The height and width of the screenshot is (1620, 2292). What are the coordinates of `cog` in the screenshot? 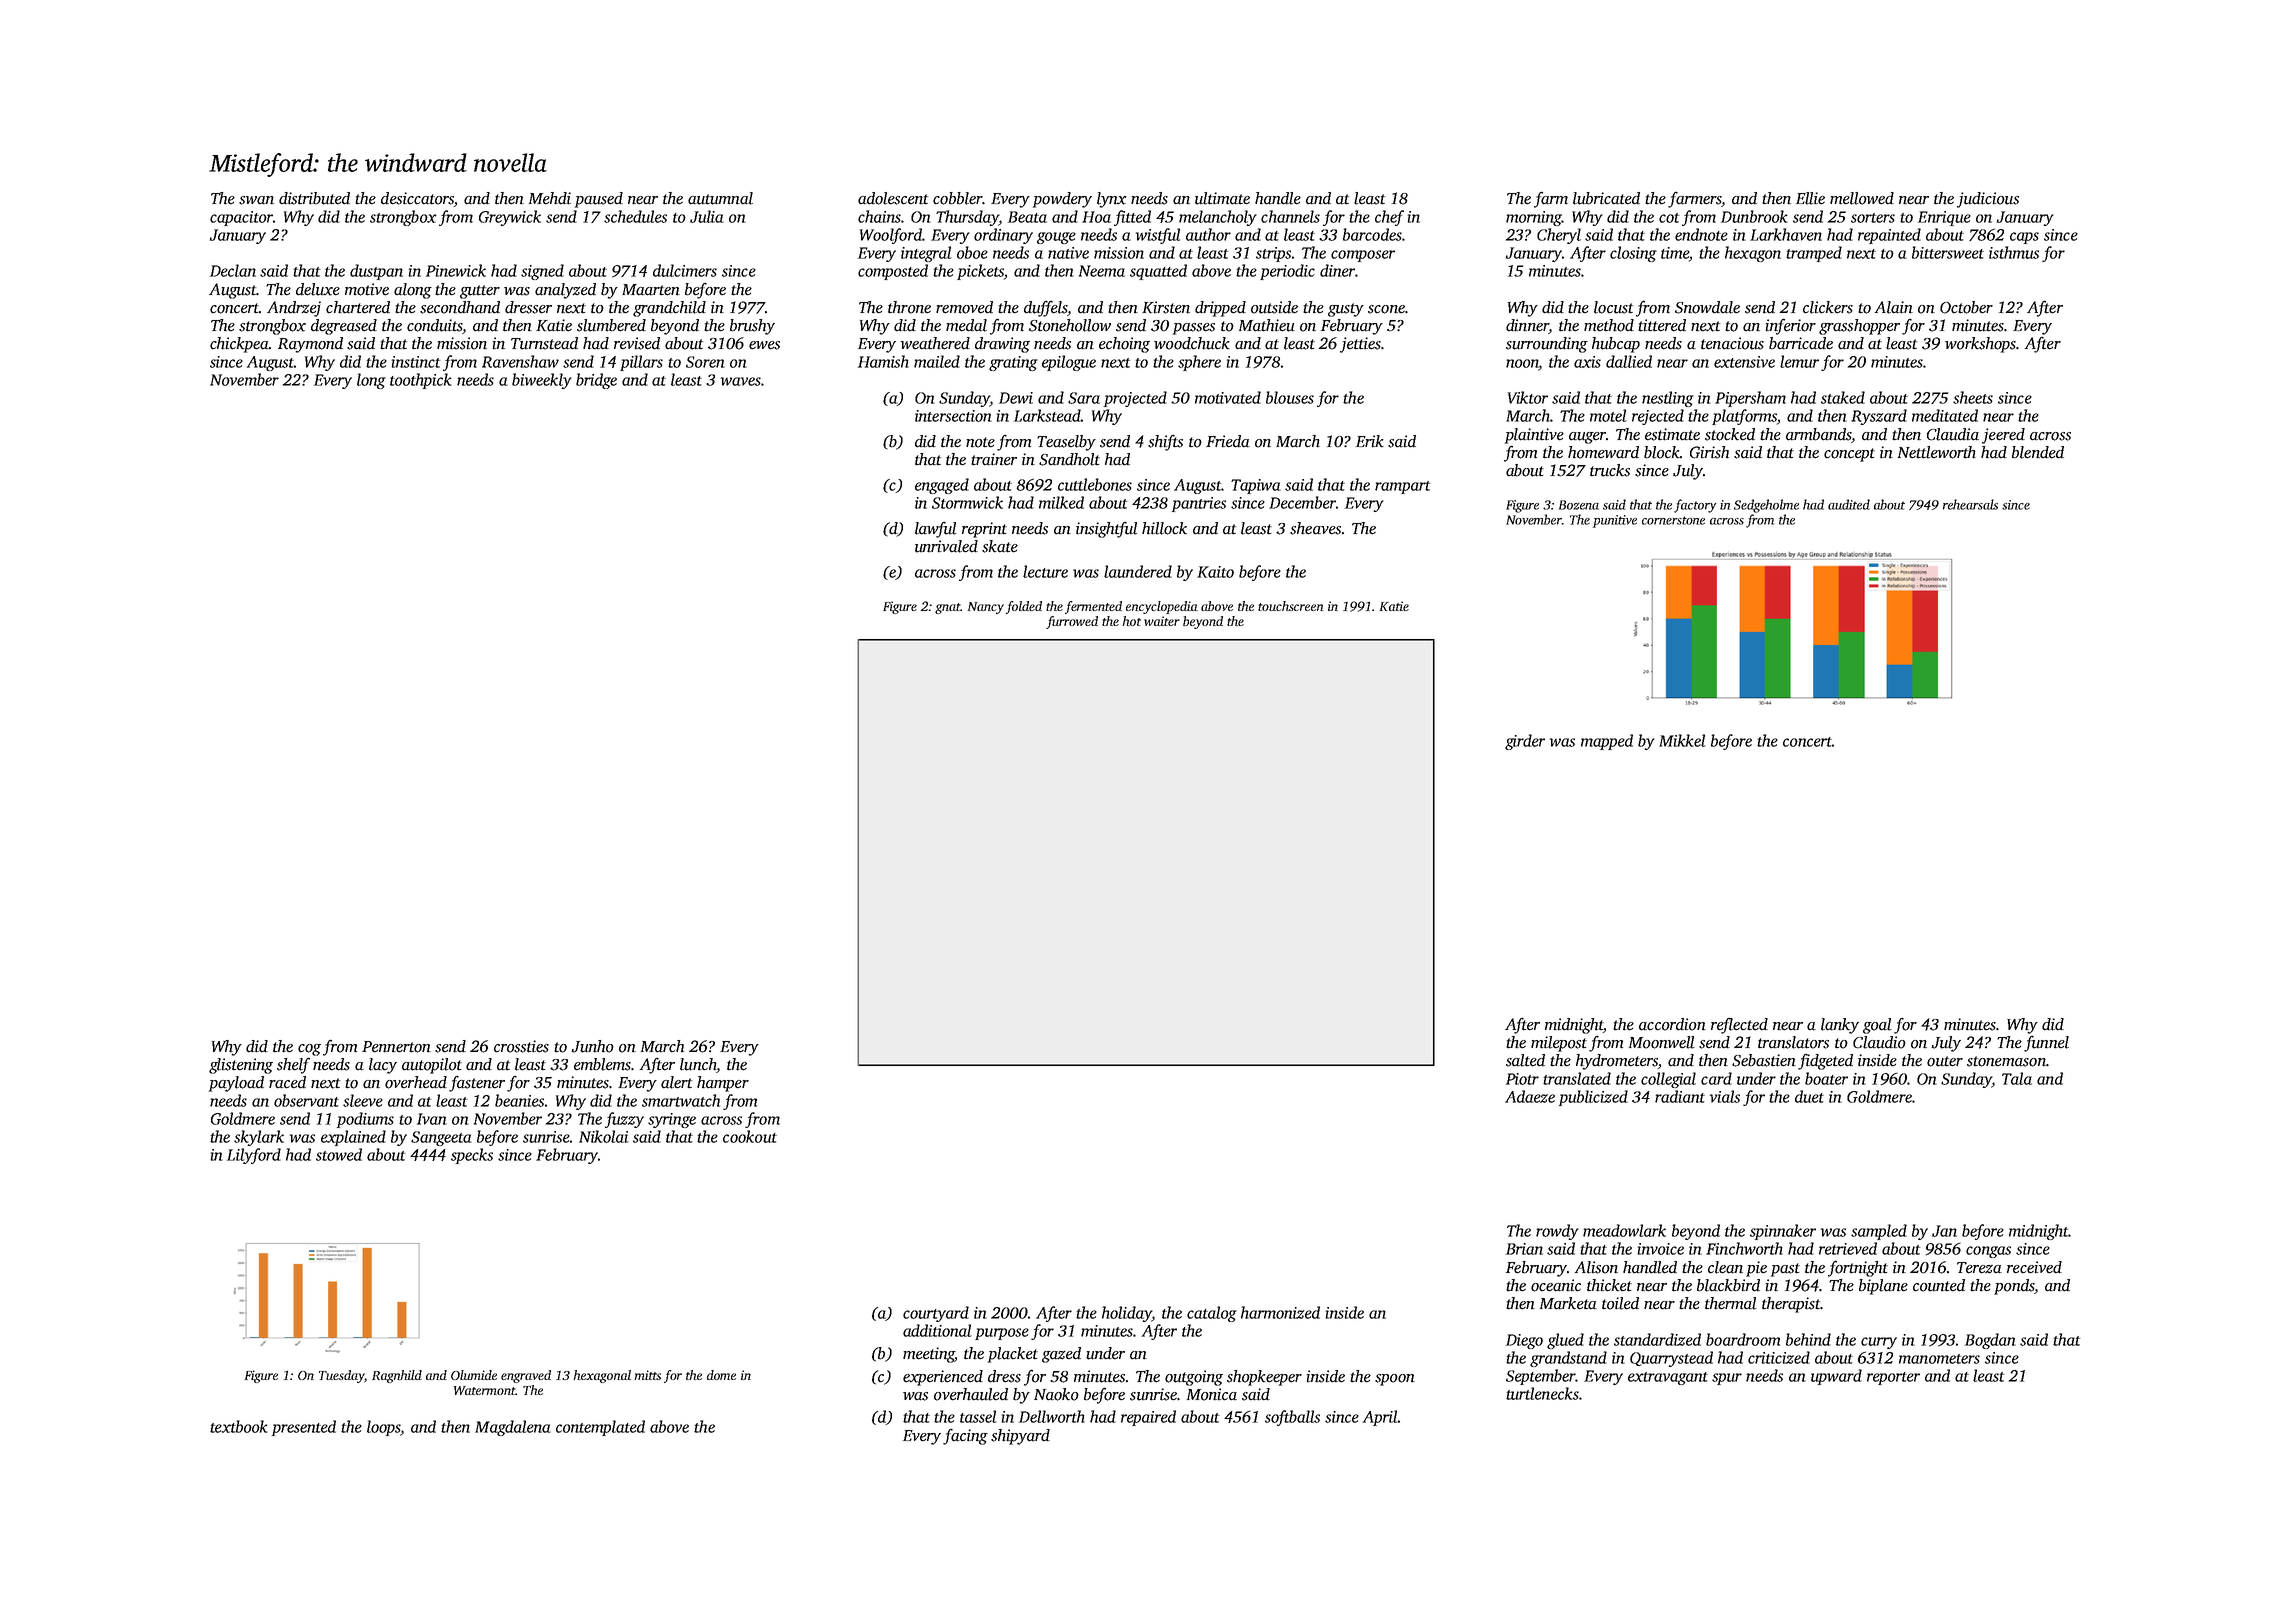 It's located at (309, 1050).
